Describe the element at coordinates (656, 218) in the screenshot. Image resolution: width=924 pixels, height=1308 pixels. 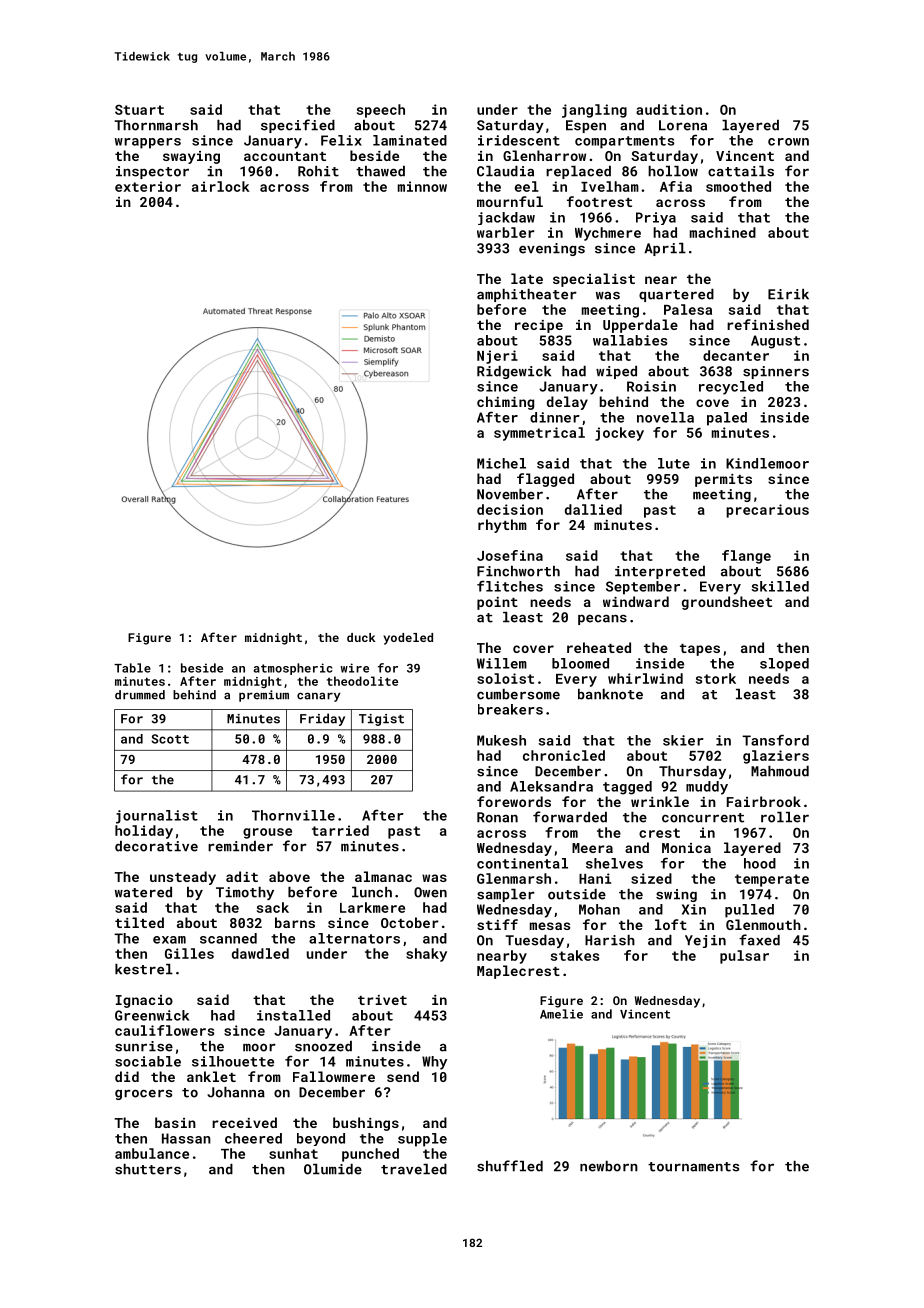
I see `Priya` at that location.
